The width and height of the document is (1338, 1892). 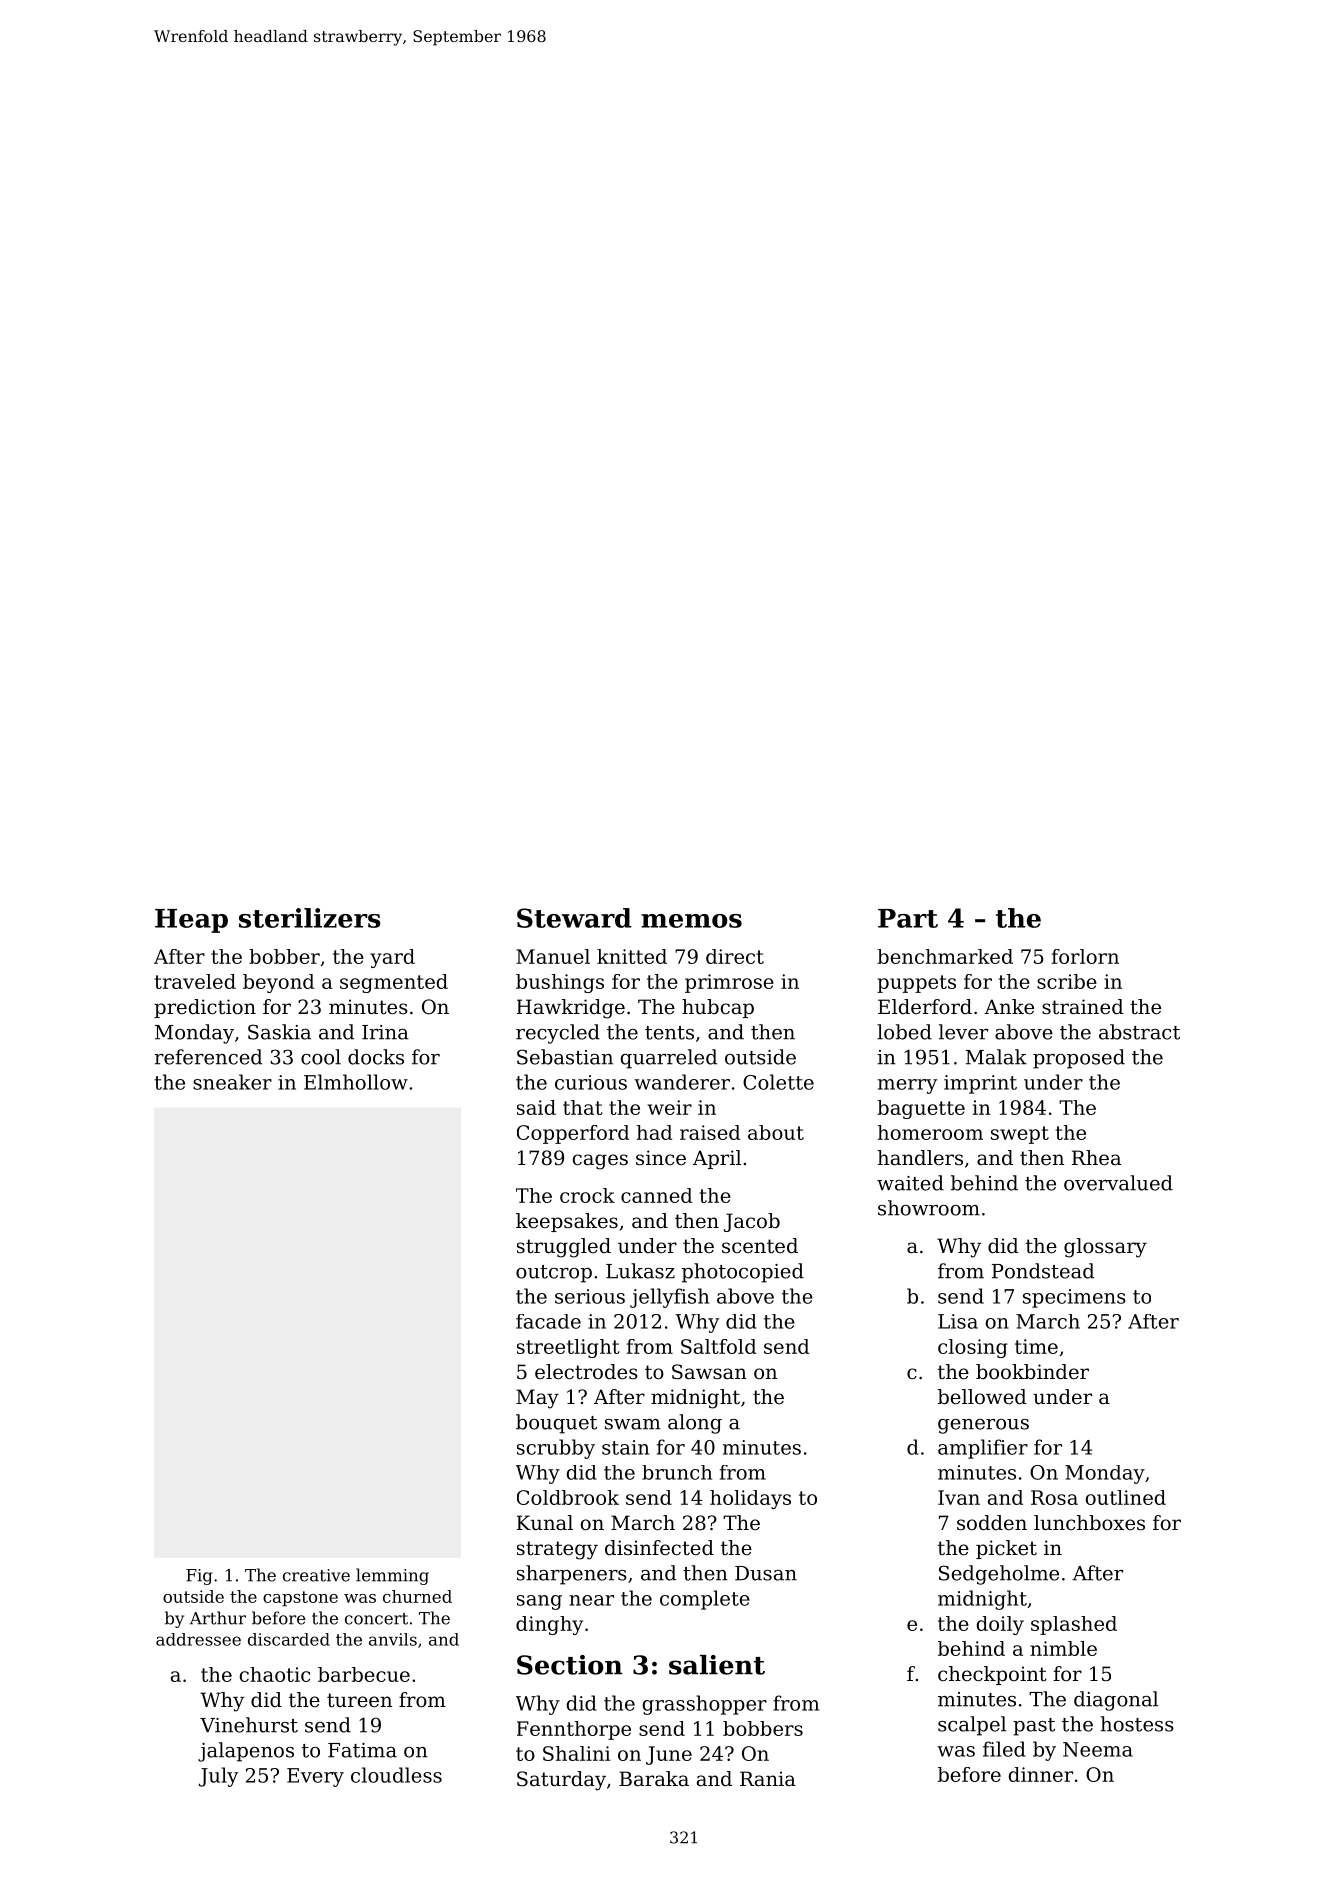 I want to click on July, so click(x=218, y=1777).
